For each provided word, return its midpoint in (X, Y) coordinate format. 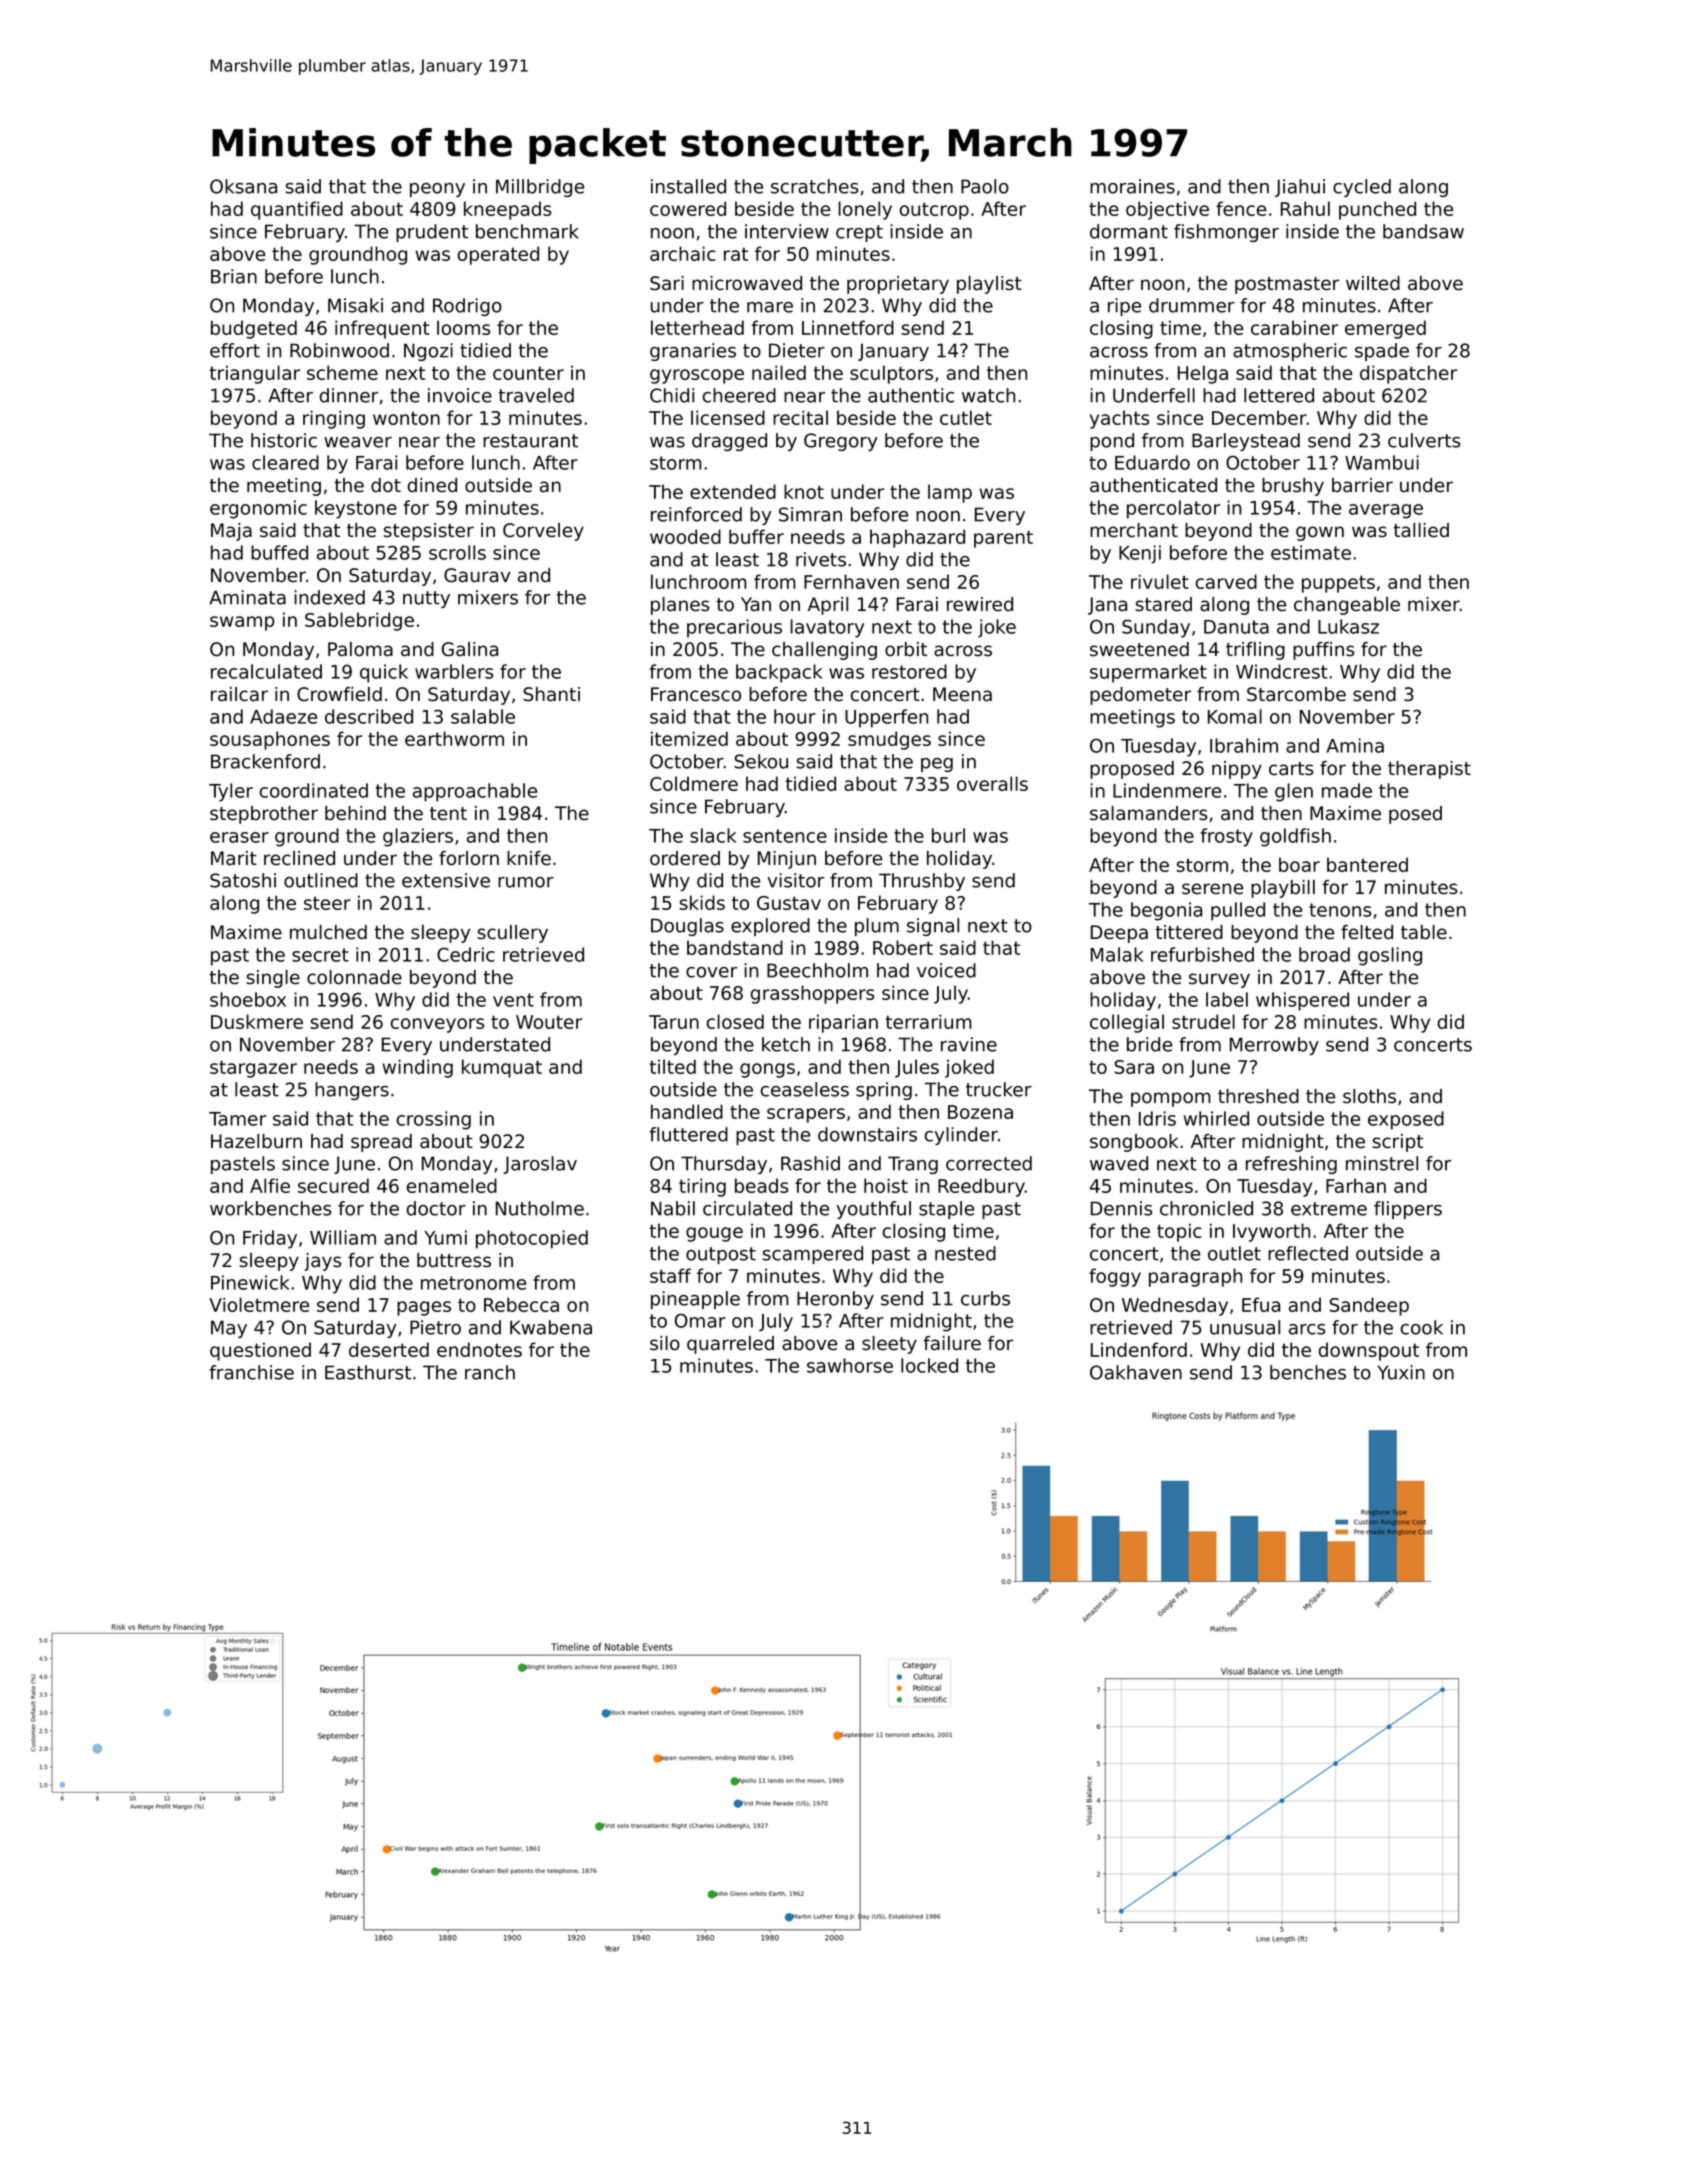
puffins (1323, 651)
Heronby (835, 1300)
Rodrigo (467, 307)
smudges (889, 740)
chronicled (1206, 1208)
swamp (242, 623)
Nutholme (540, 1208)
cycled (1362, 188)
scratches (815, 186)
